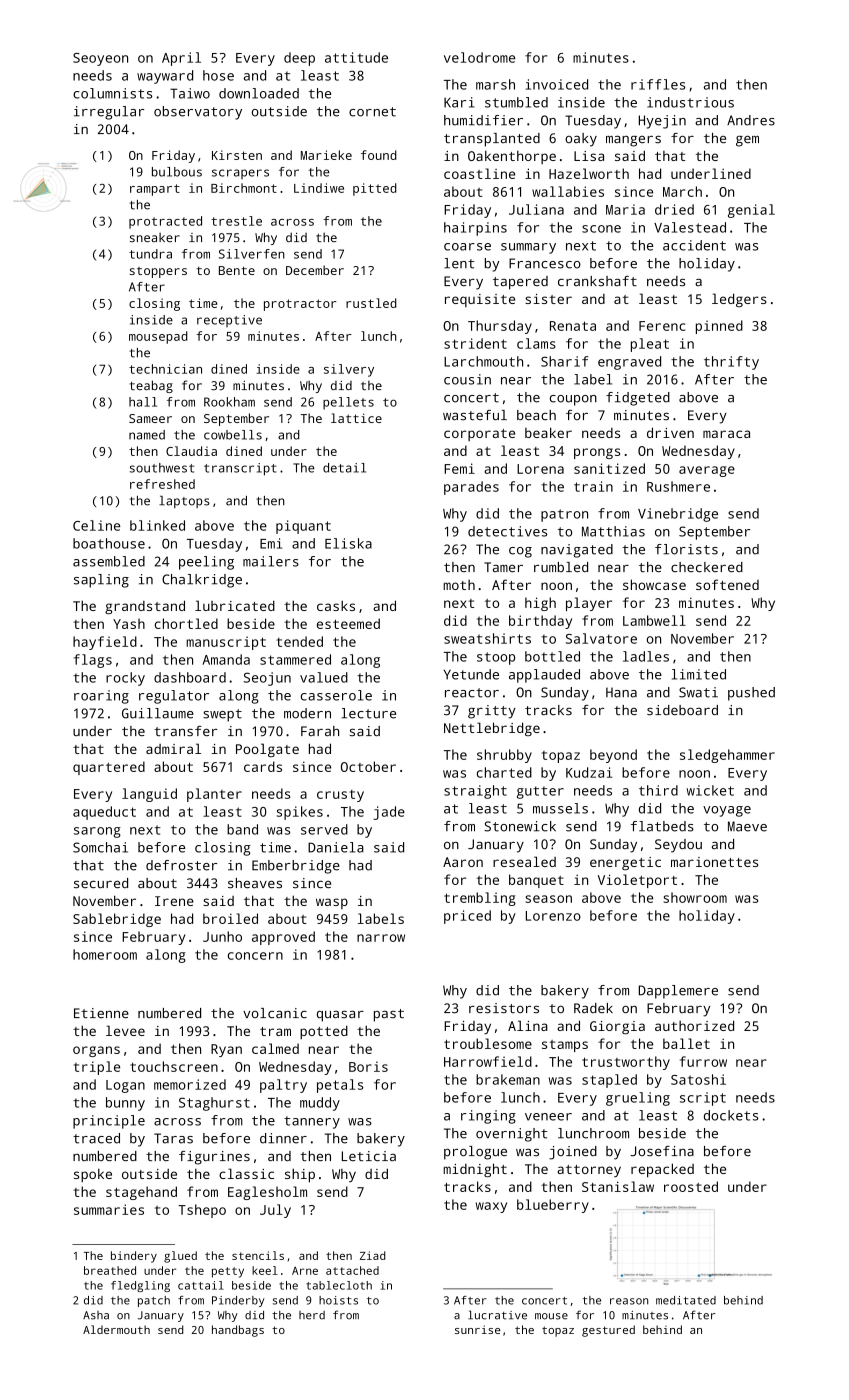 The image size is (849, 1400). I want to click on irregular, so click(109, 113).
